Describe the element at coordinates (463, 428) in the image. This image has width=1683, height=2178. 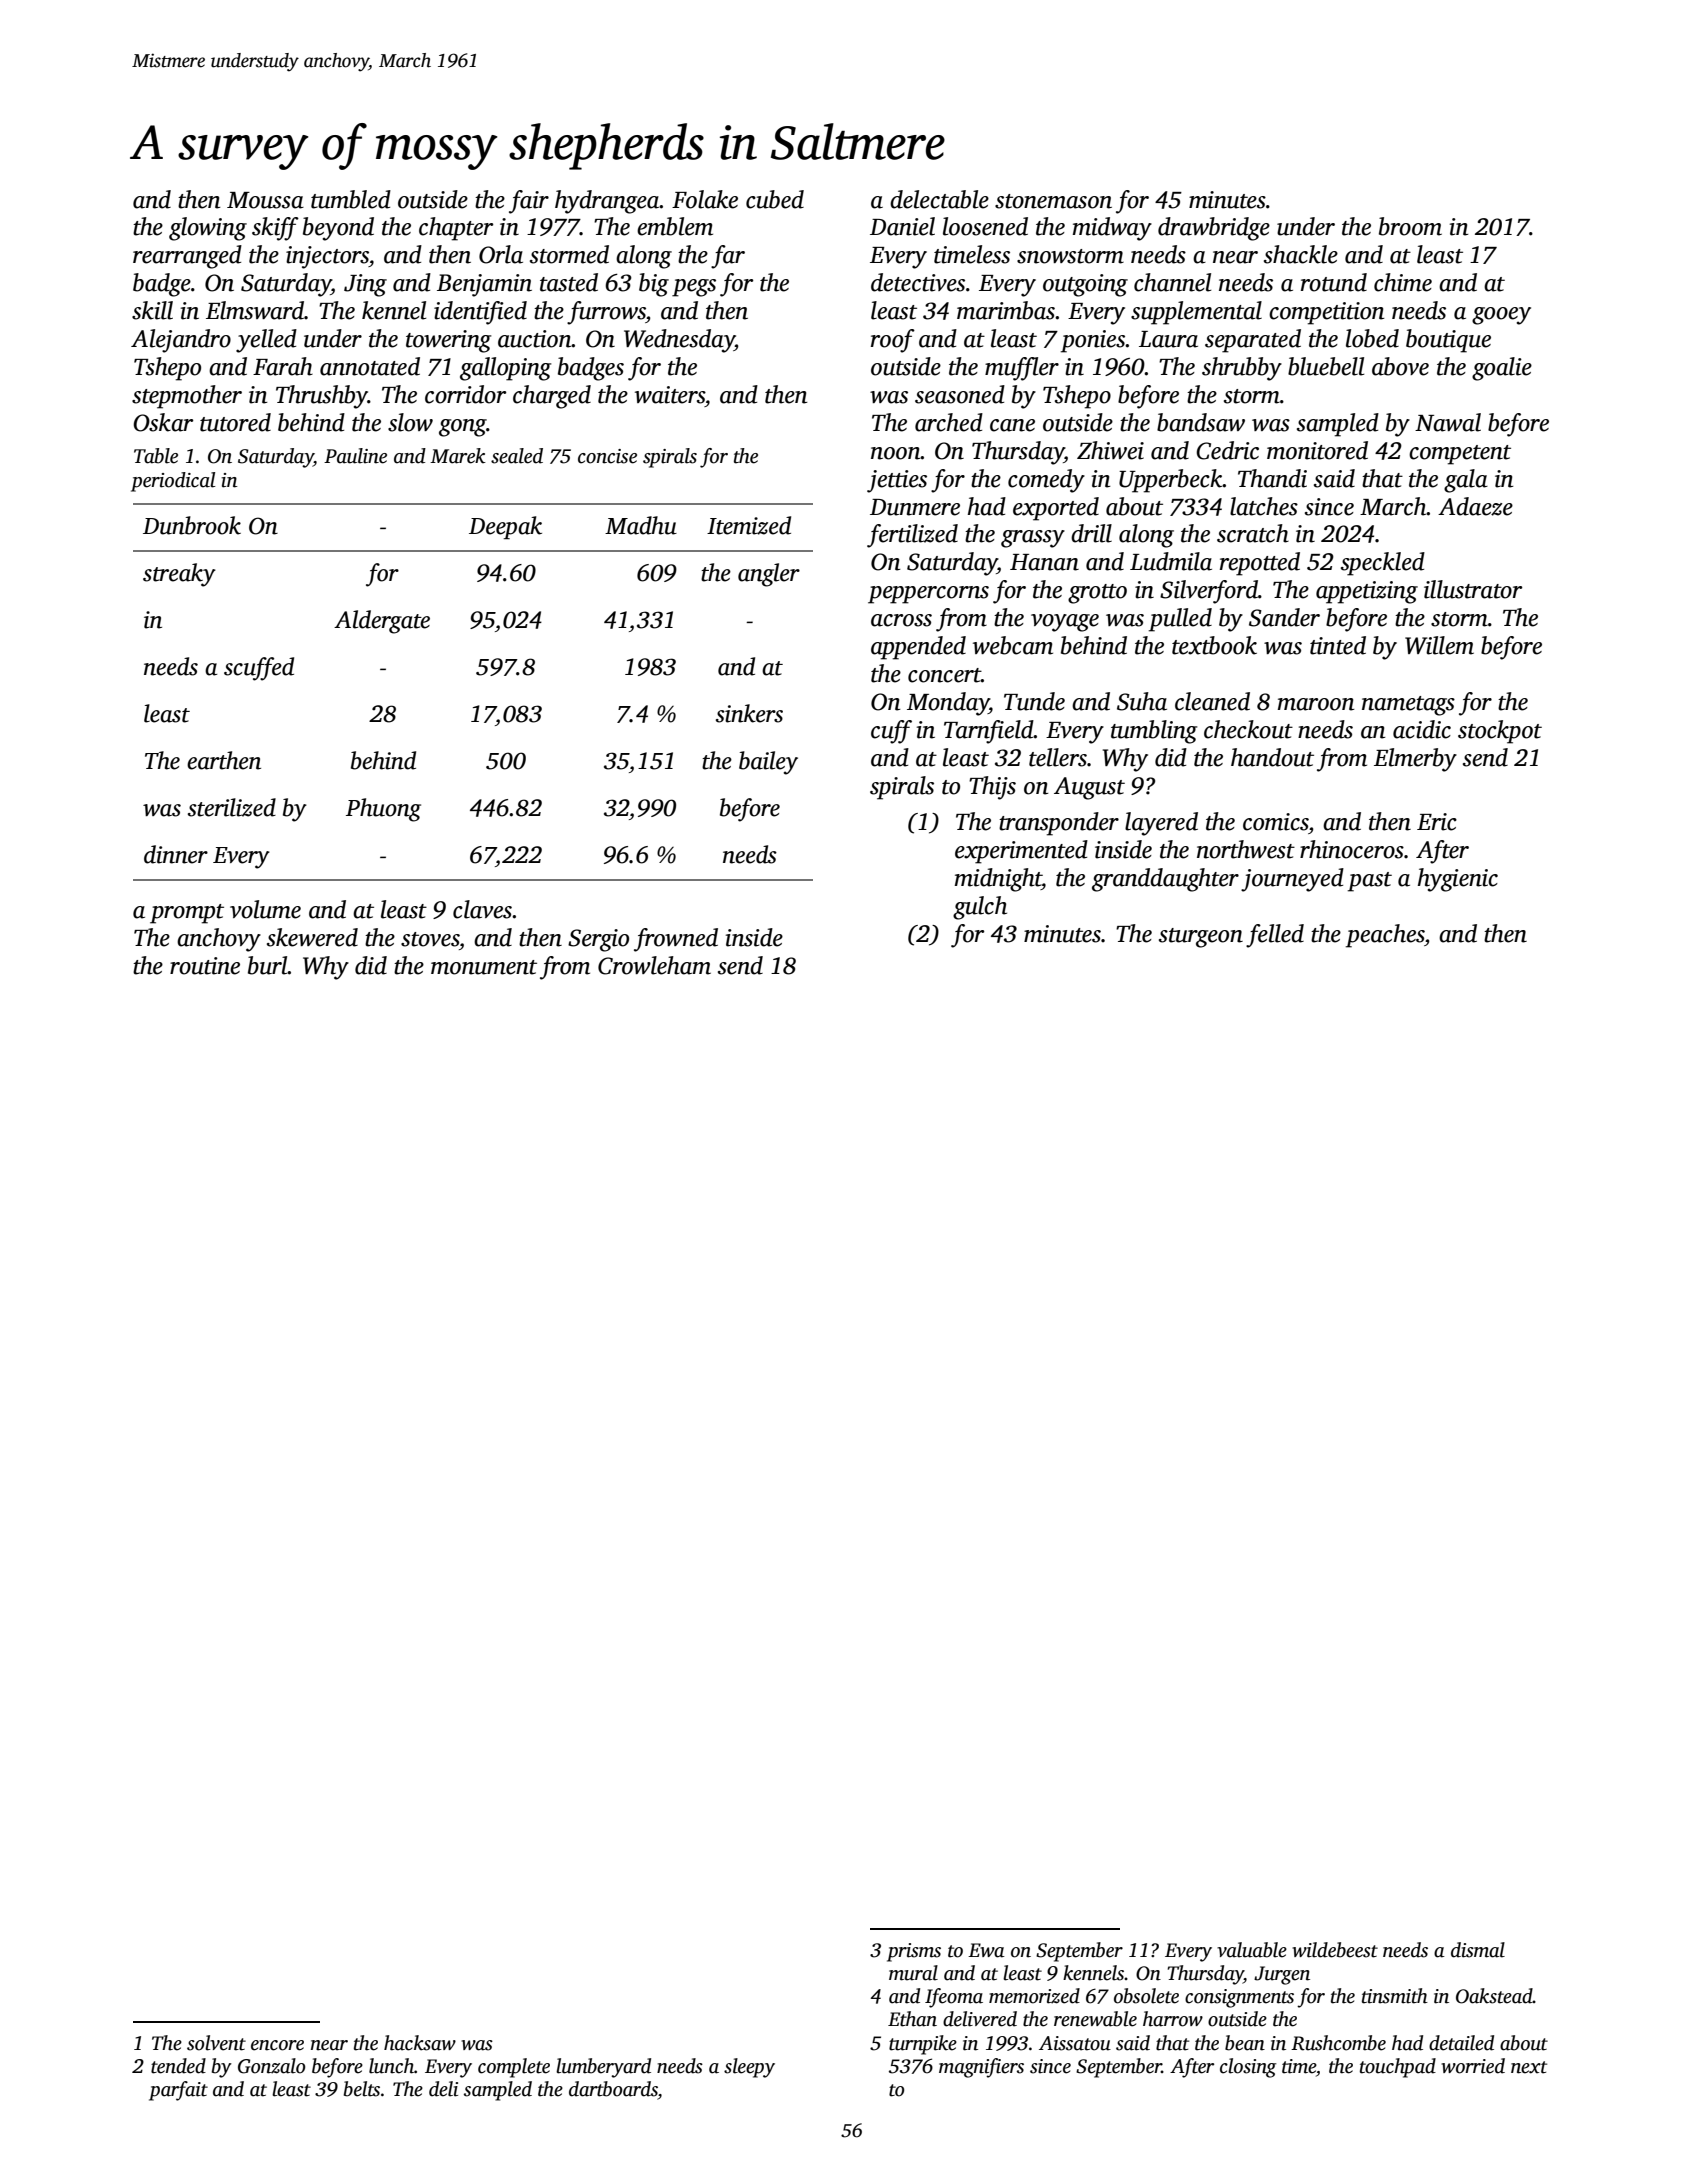
I see `gong` at that location.
